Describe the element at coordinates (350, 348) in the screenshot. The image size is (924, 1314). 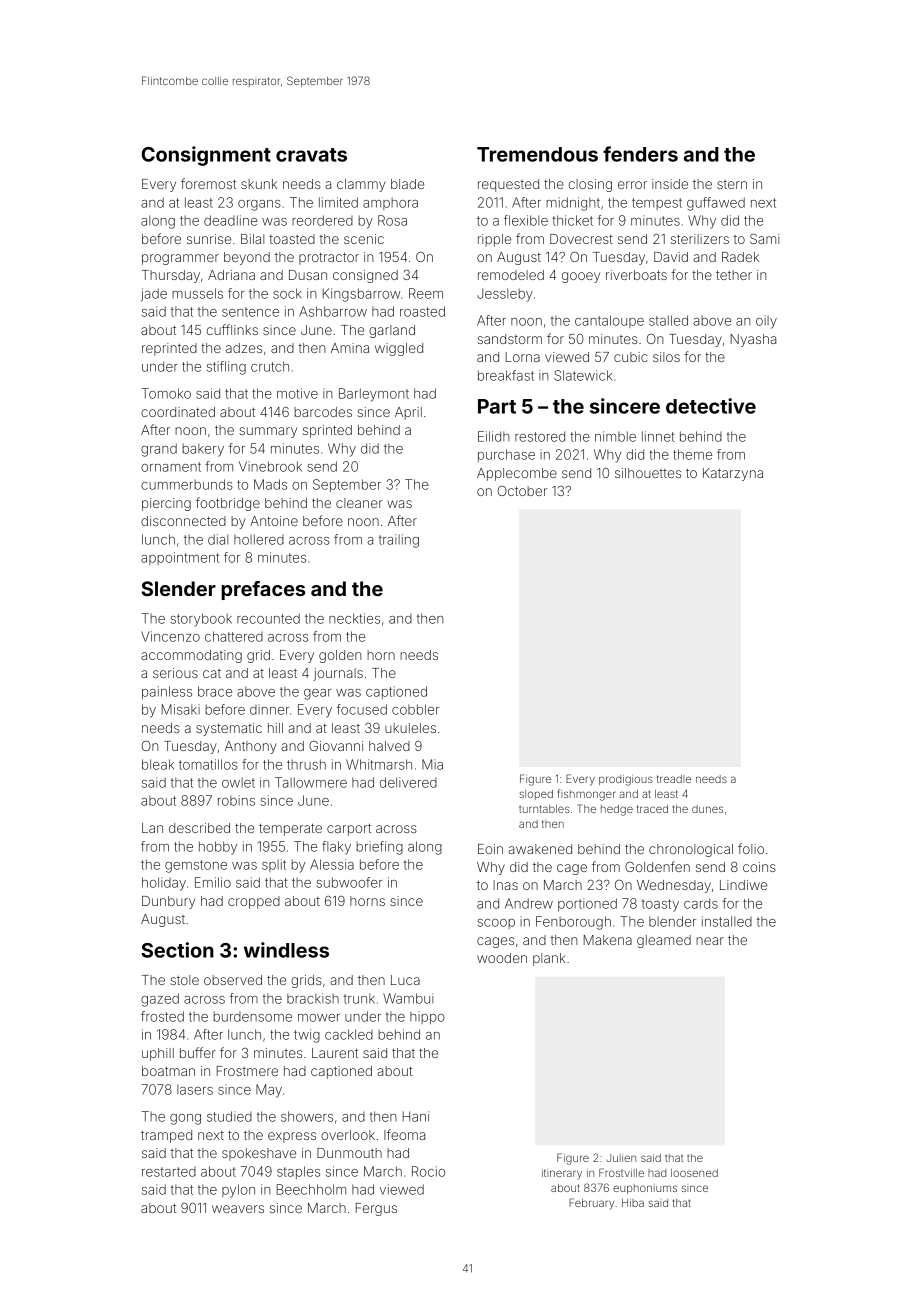
I see `Amina` at that location.
